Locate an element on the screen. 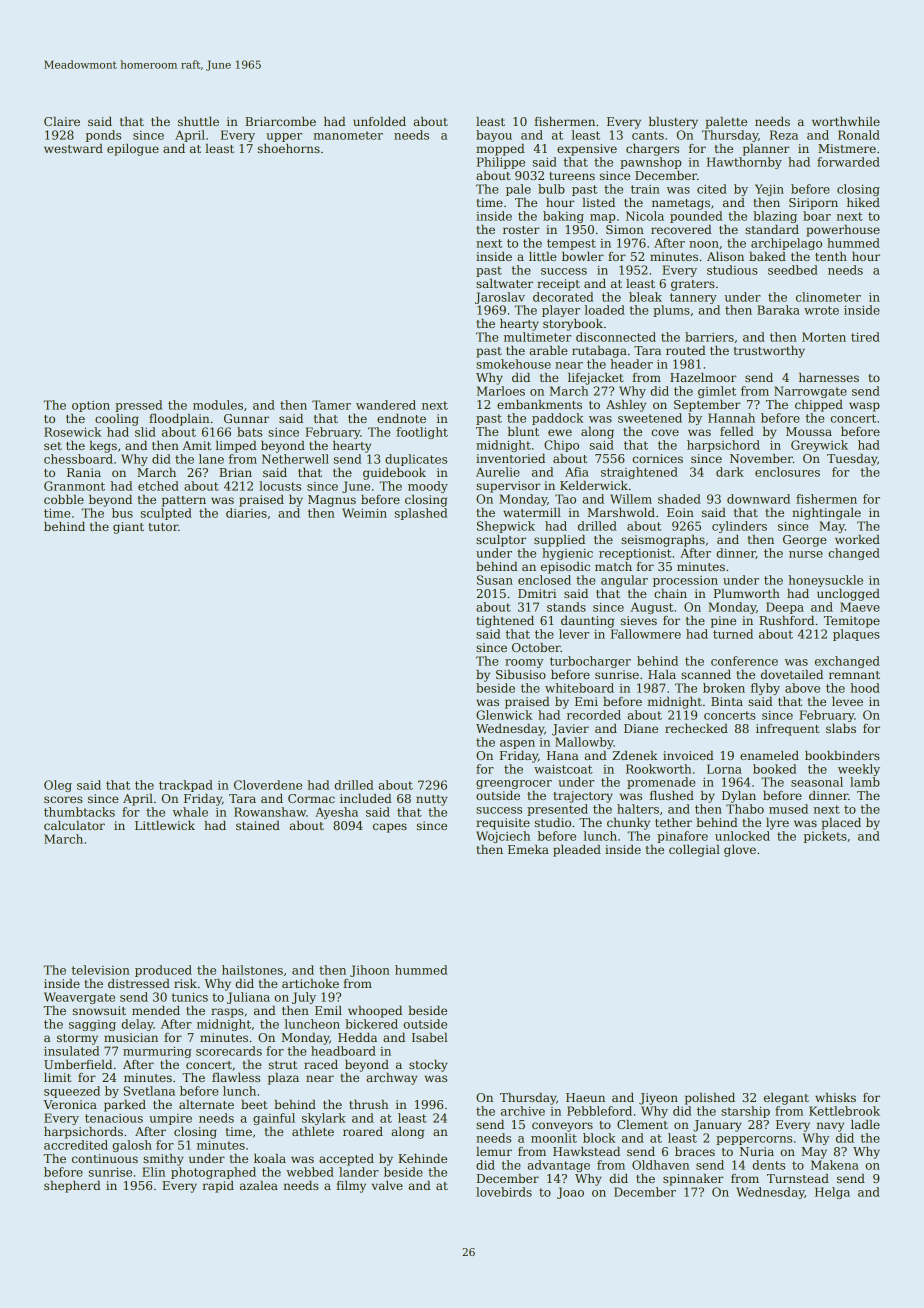 The image size is (924, 1308). wandered is located at coordinates (386, 405).
